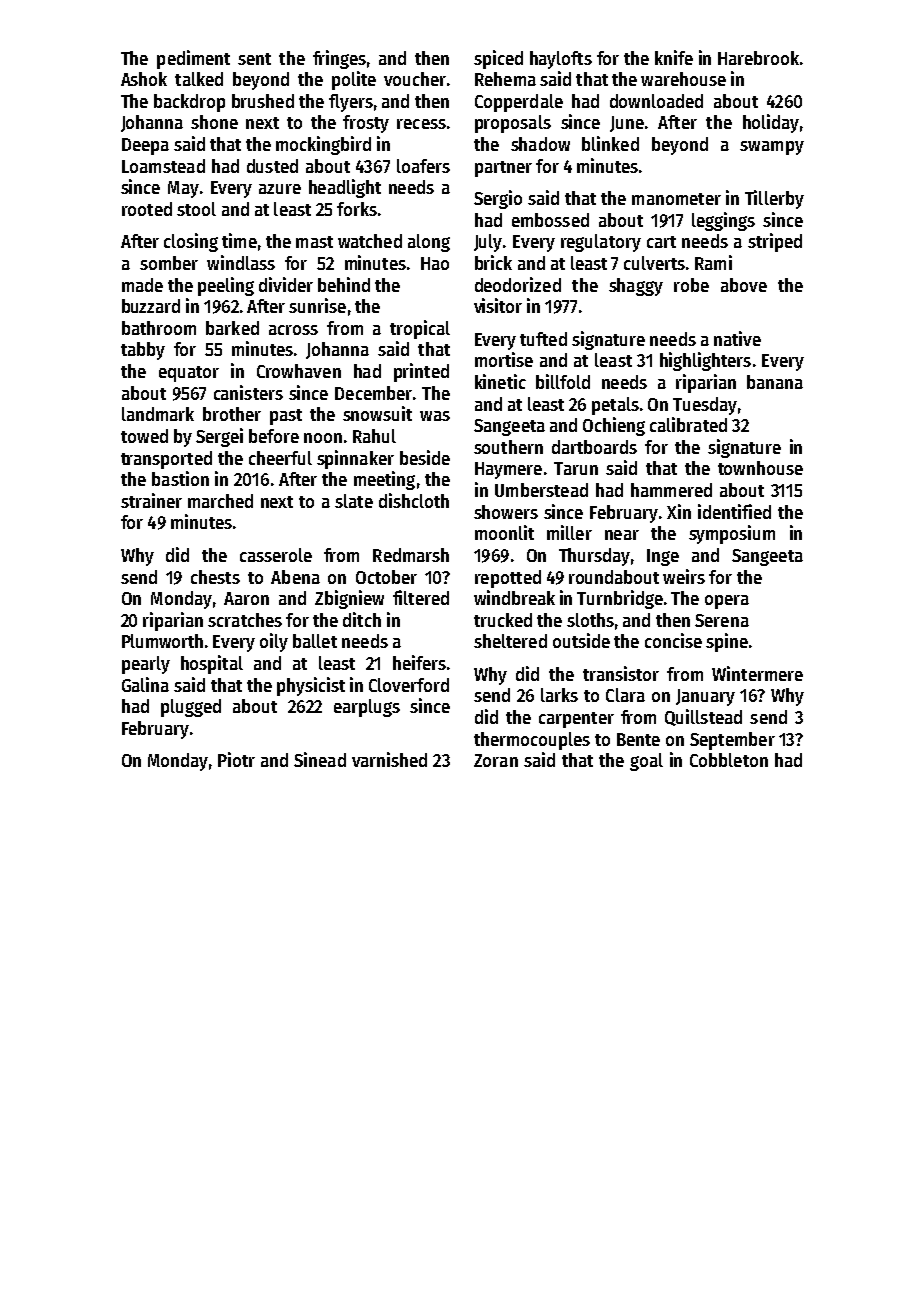 This screenshot has height=1308, width=924. I want to click on Harebrook, so click(758, 58).
